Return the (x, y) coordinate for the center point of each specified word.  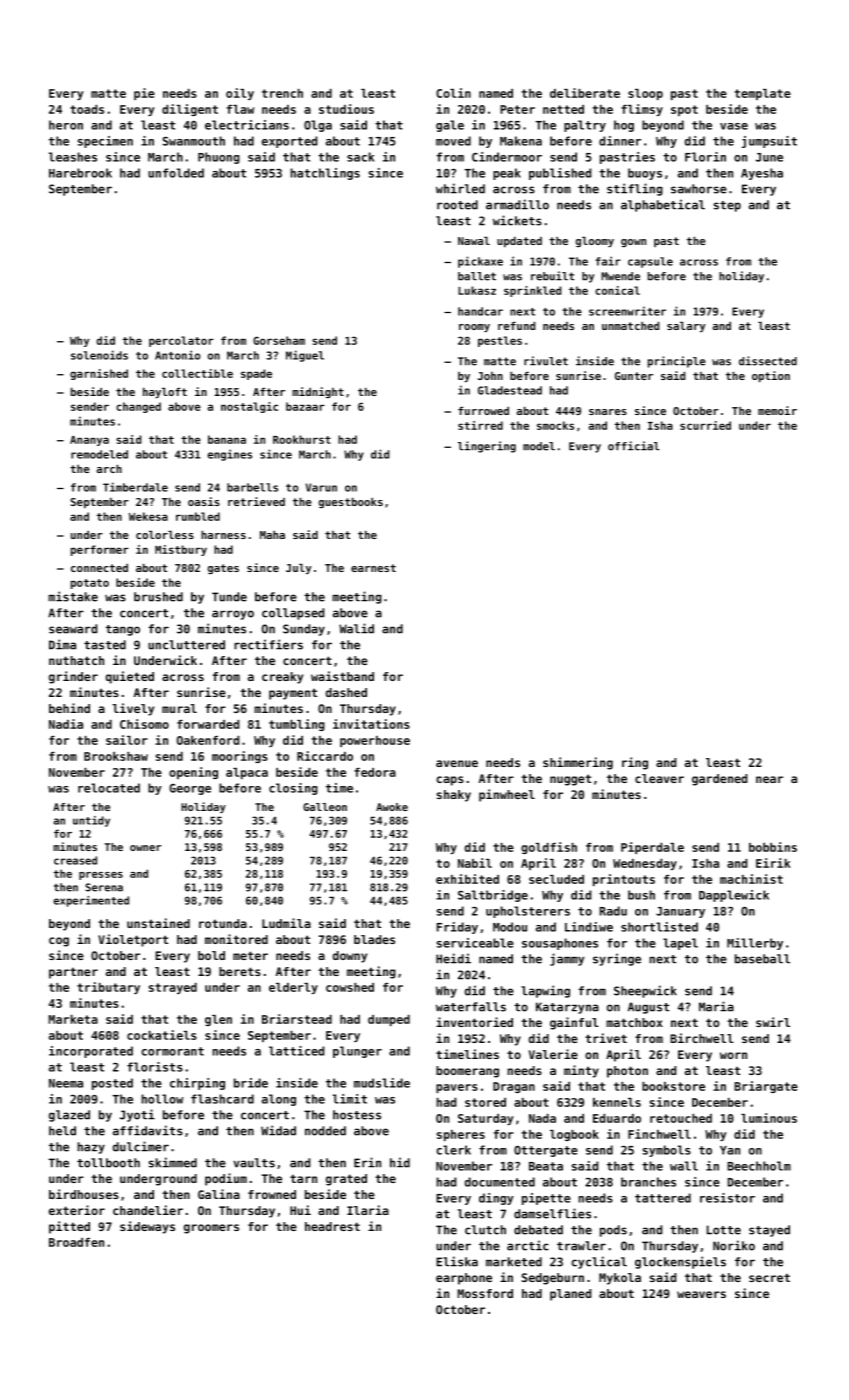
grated (346, 1180)
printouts (624, 880)
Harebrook (80, 173)
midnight (318, 392)
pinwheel (507, 795)
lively (133, 709)
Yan (730, 1150)
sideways (147, 1227)
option (771, 377)
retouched (681, 1118)
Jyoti (137, 1115)
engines (230, 455)
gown (633, 243)
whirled (460, 188)
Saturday (486, 1119)
